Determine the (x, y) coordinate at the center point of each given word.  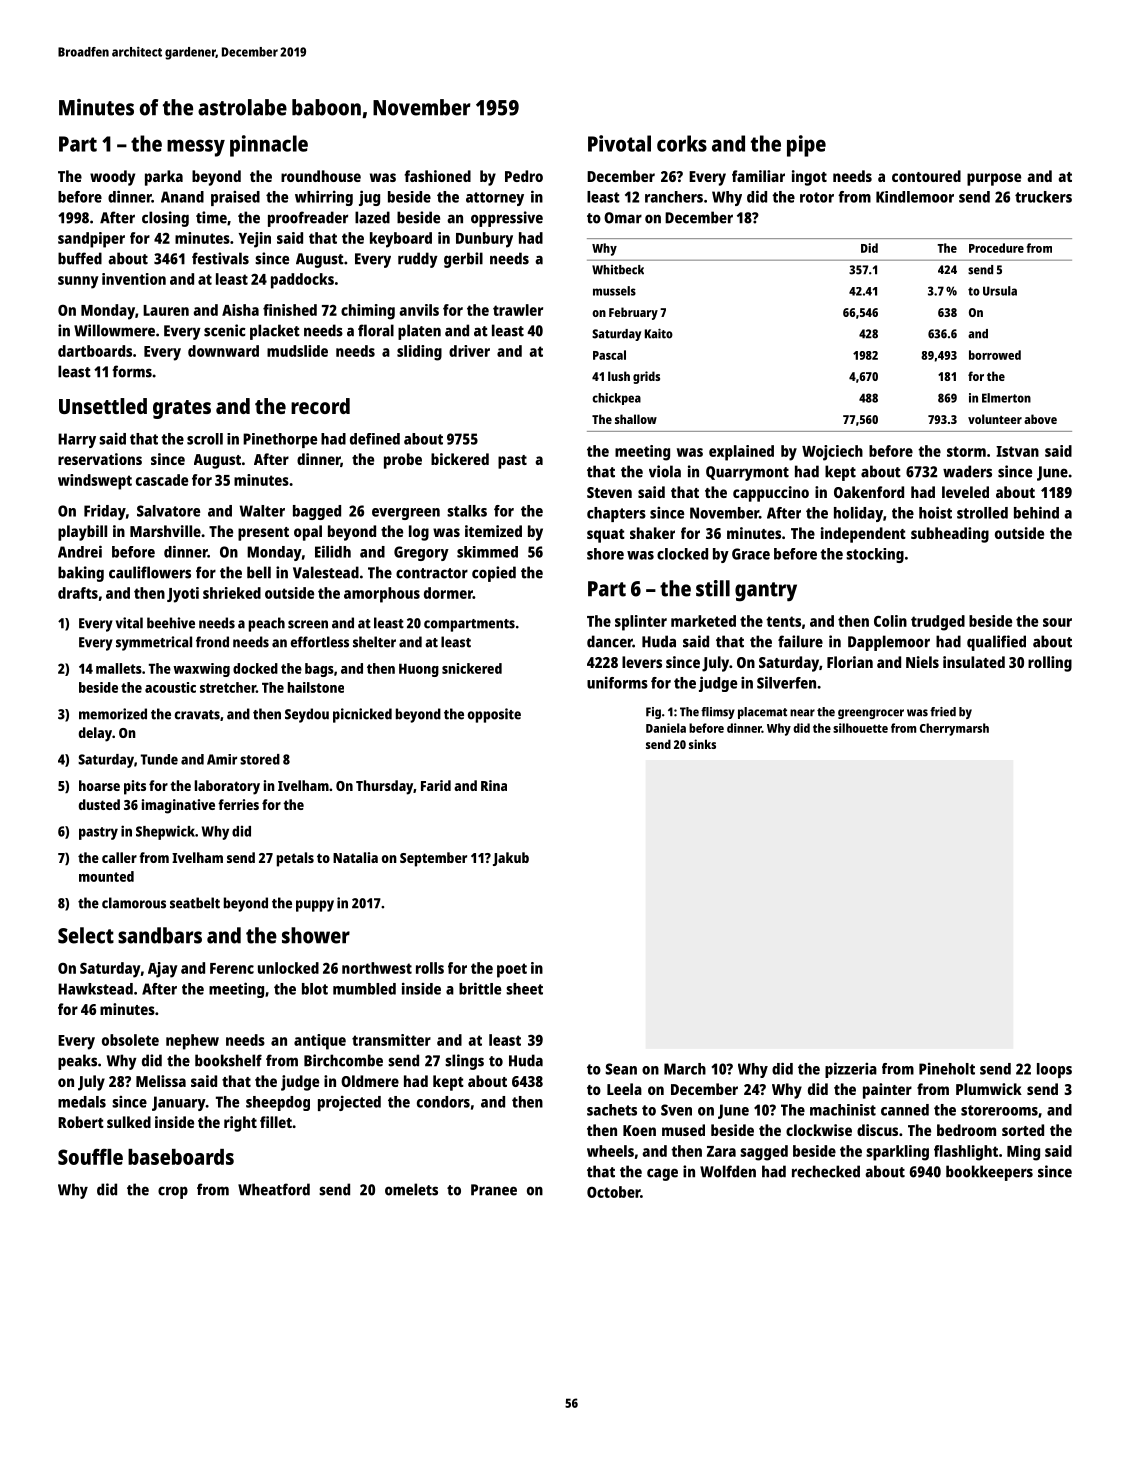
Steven (609, 492)
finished (290, 310)
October (613, 1192)
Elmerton (1006, 398)
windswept (95, 482)
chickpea (616, 399)
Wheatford (274, 1189)
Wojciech (832, 453)
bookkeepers (989, 1173)
